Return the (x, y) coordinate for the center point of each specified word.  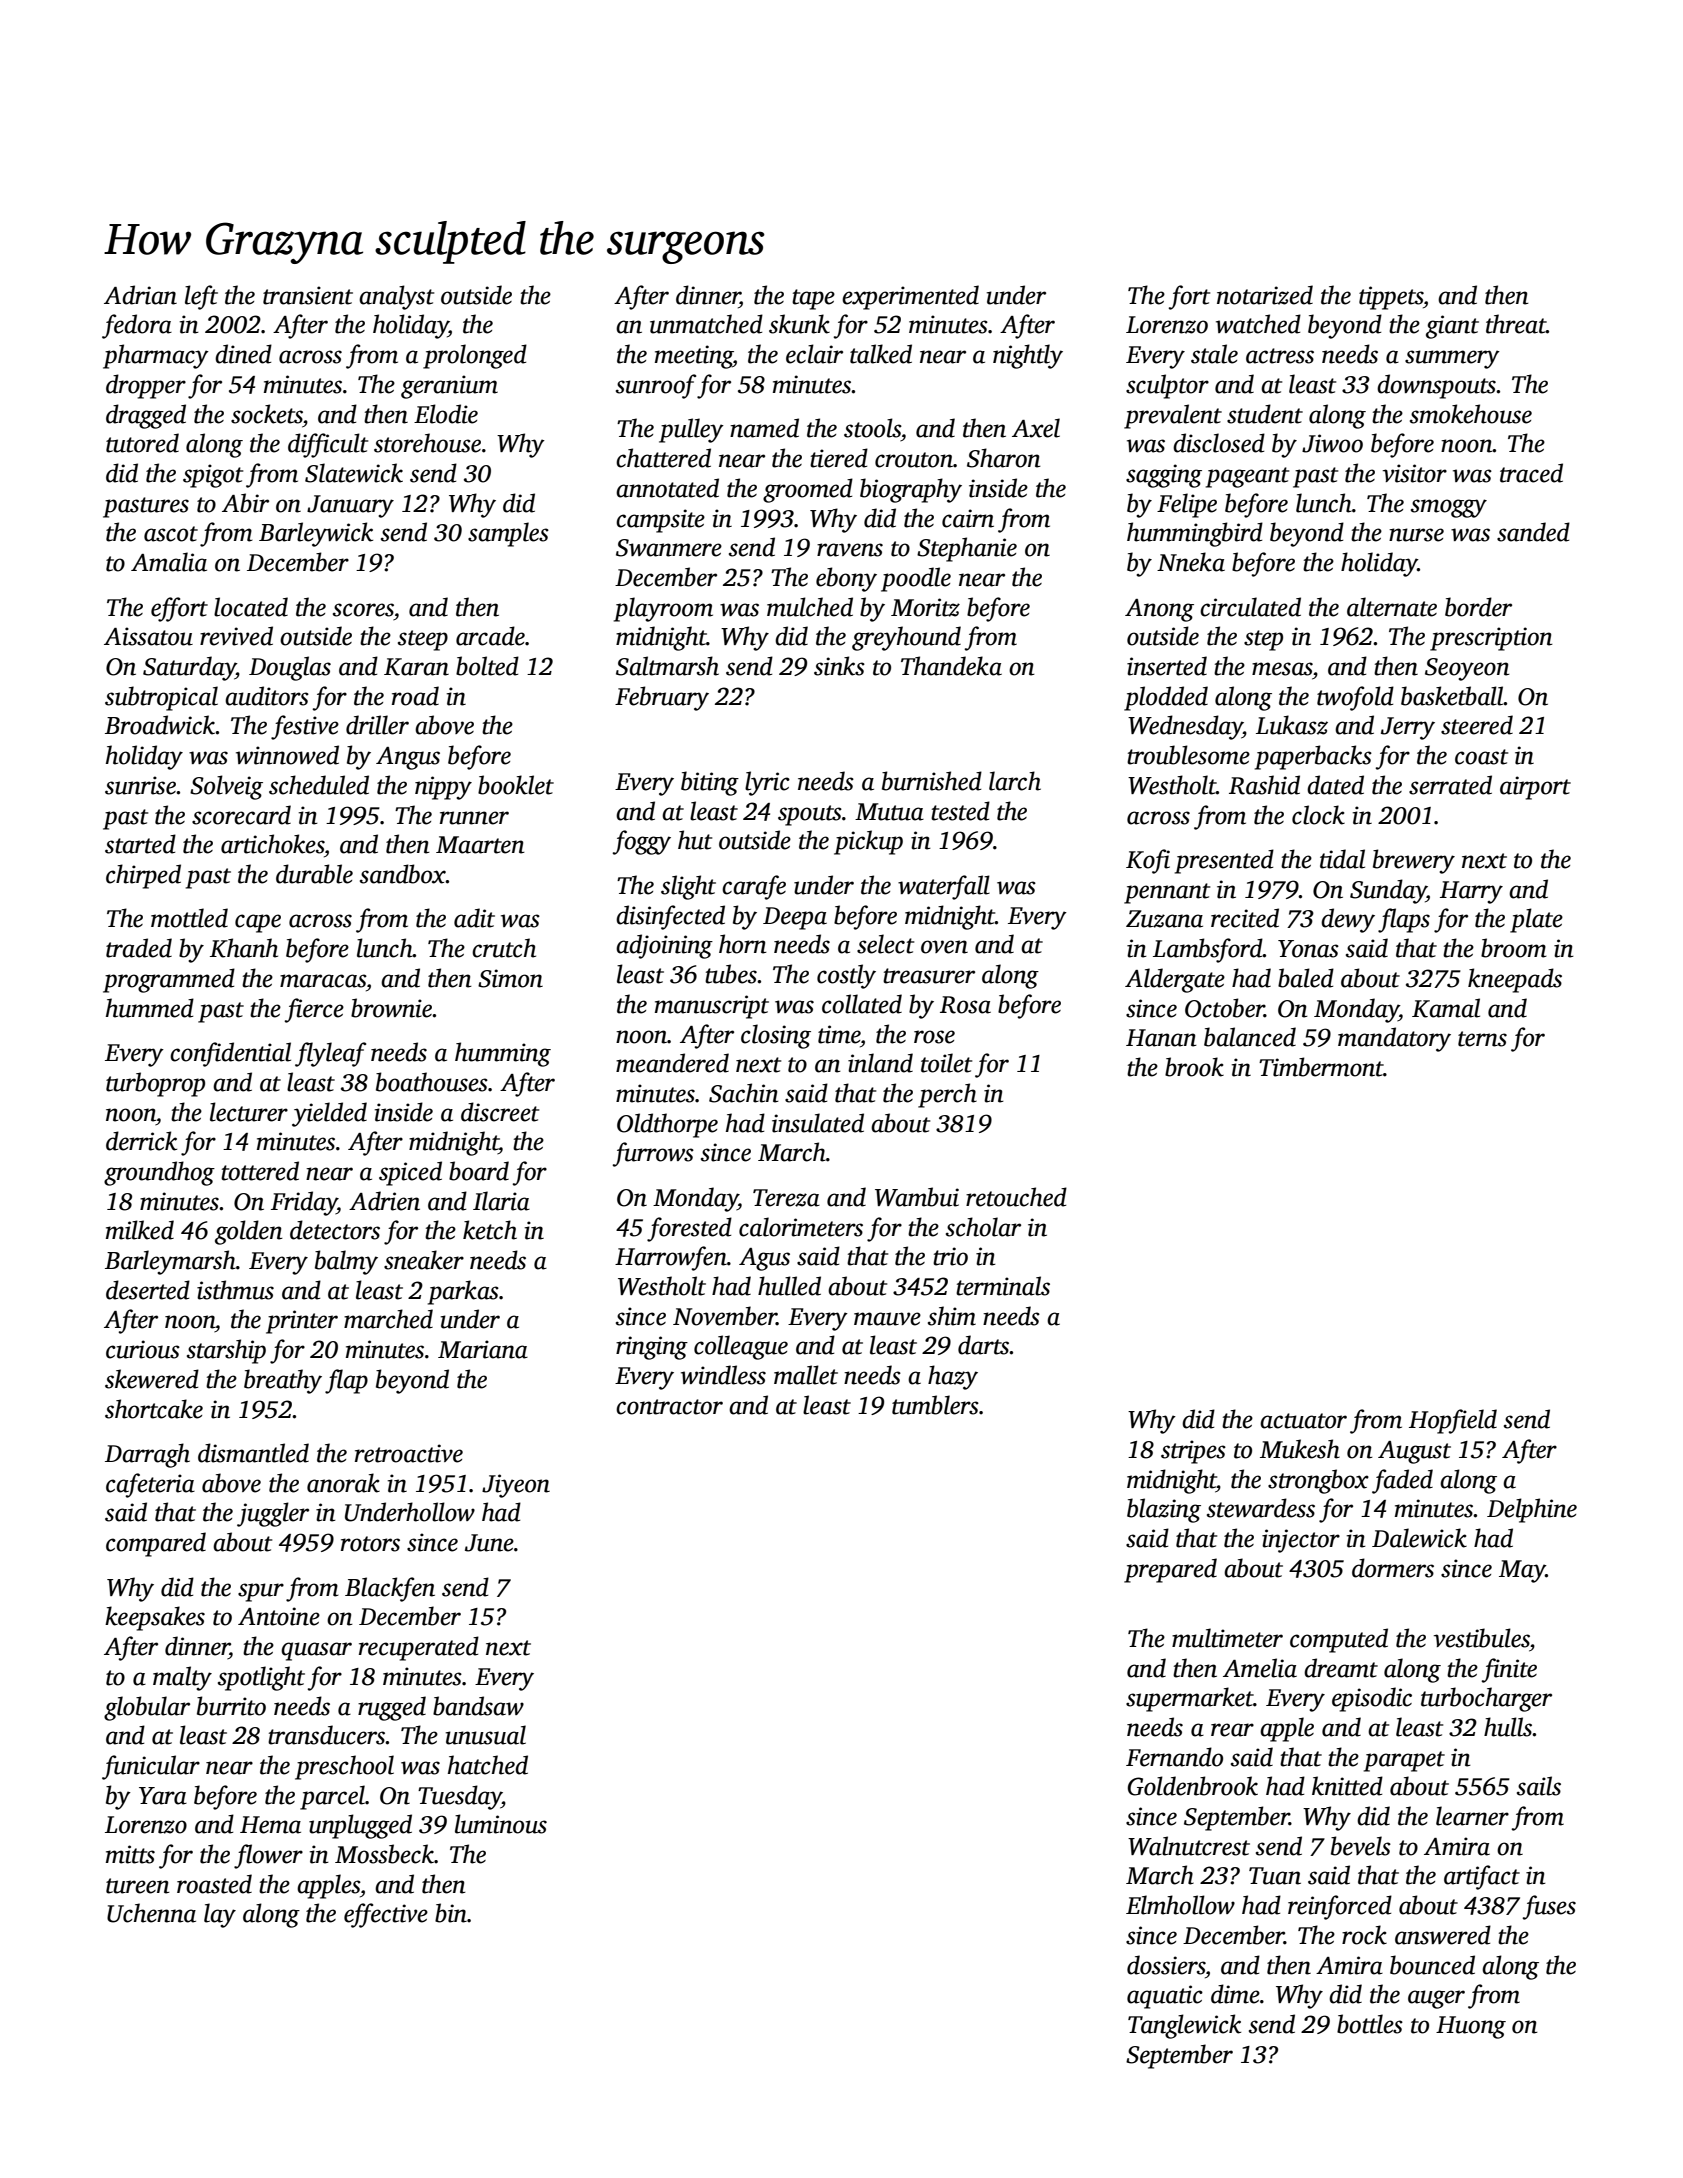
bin (451, 1913)
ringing (652, 1348)
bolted (487, 666)
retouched (1016, 1197)
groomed (808, 490)
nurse (1416, 535)
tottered (260, 1171)
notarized (1265, 295)
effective (386, 1915)
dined (243, 354)
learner (1472, 1816)
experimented (910, 297)
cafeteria (150, 1485)
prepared (1170, 1570)
